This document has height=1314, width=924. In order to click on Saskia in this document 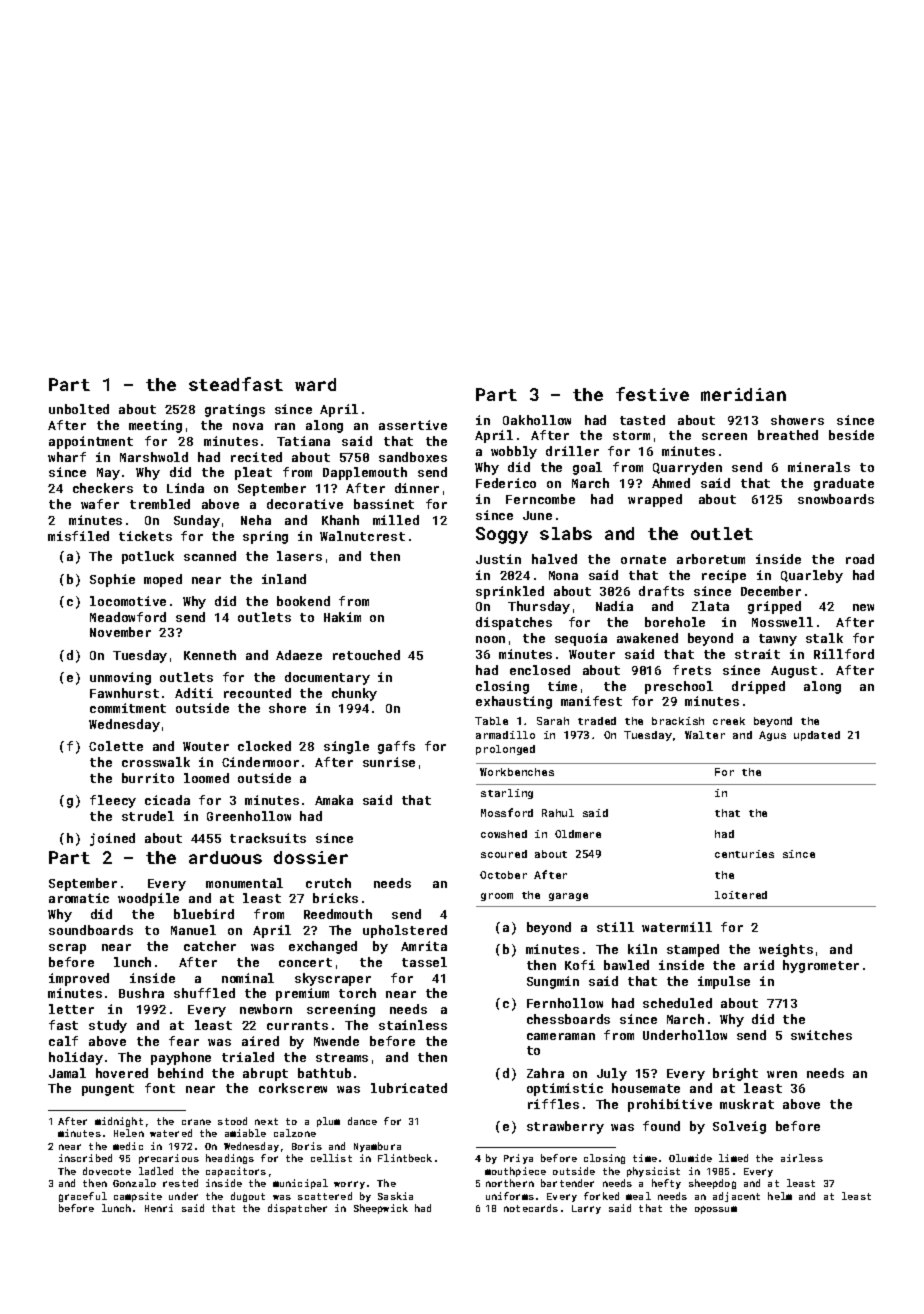, I will do `click(395, 1196)`.
